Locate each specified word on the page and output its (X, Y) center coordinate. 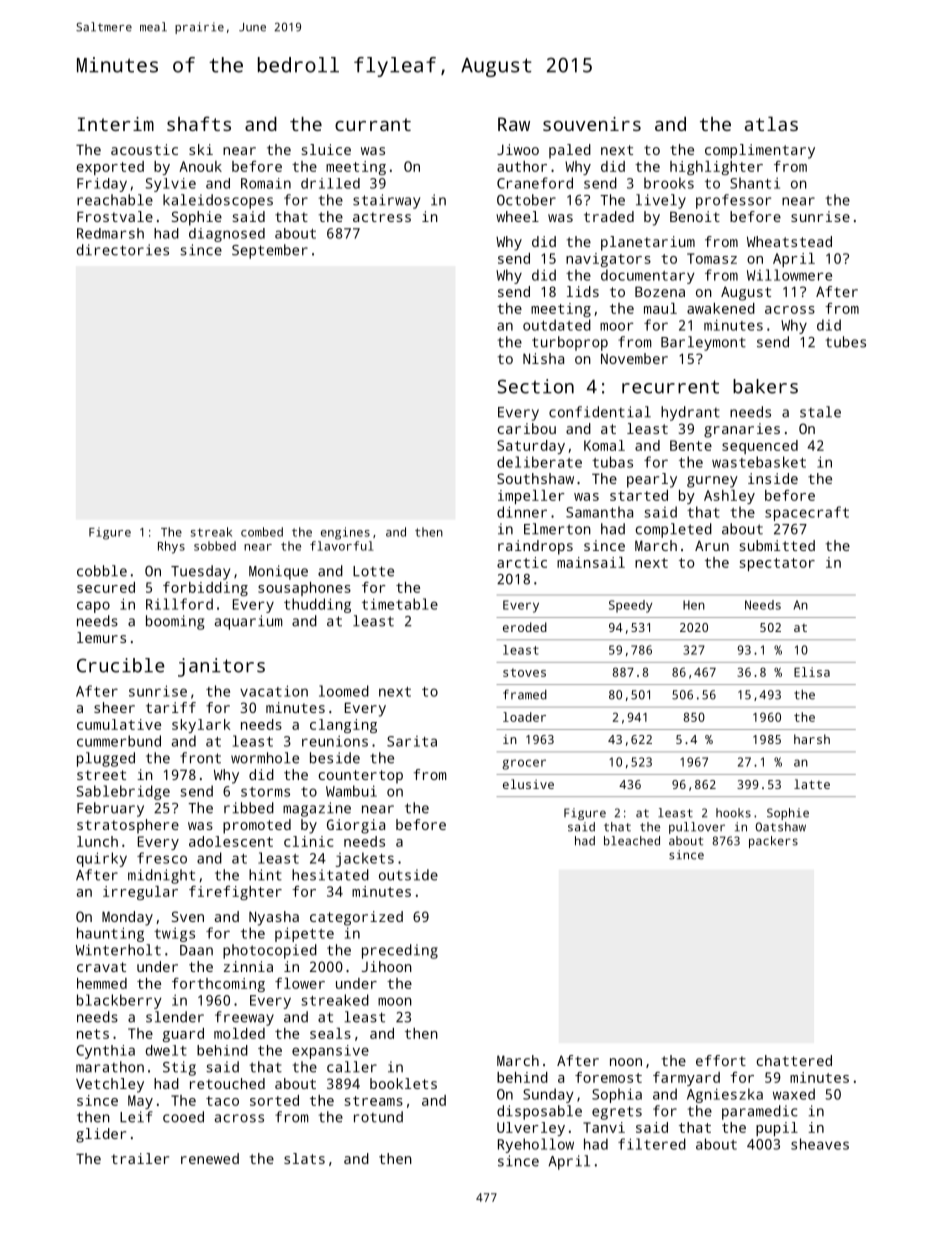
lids (583, 291)
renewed (210, 1158)
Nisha (543, 358)
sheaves (820, 1144)
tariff (171, 707)
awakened (721, 308)
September (270, 251)
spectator (777, 564)
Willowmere (789, 275)
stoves (524, 672)
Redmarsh (110, 233)
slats (304, 1158)
